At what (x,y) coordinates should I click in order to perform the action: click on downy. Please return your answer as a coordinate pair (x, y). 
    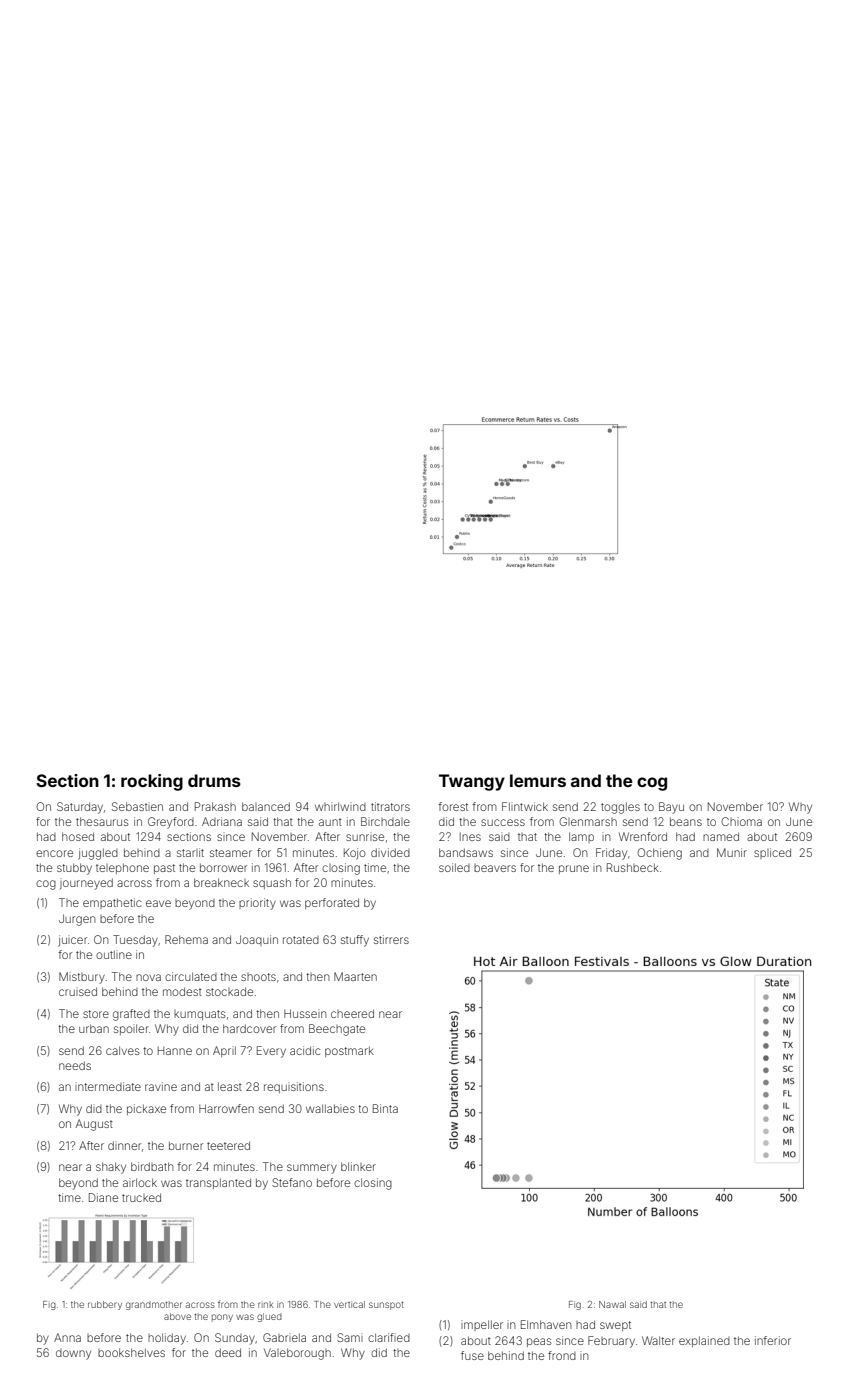
    Looking at the image, I should click on (73, 1354).
